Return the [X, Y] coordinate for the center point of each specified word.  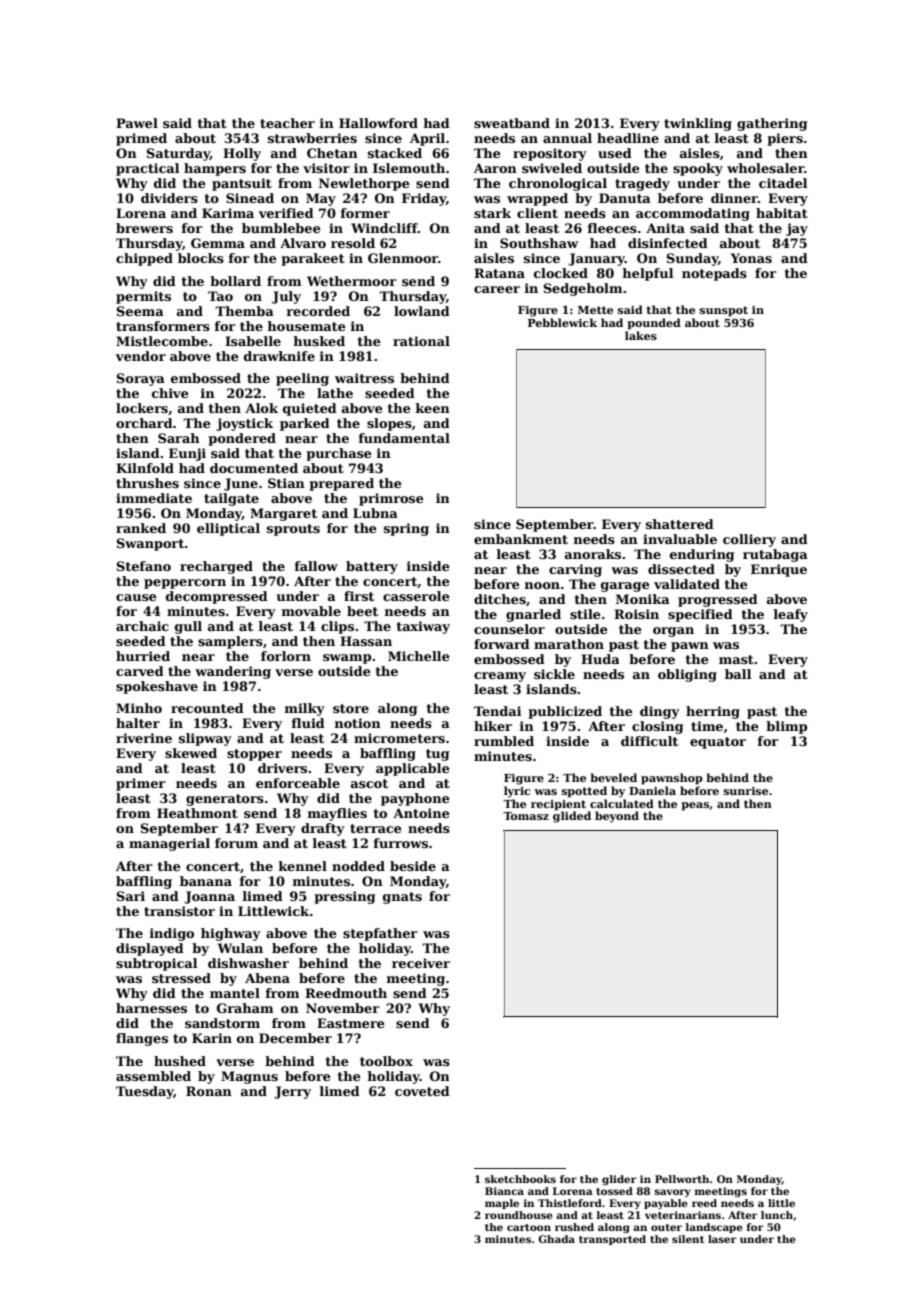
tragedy [642, 184]
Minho [139, 708]
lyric [517, 792]
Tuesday [145, 1092]
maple [502, 1204]
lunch [777, 1215]
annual [567, 138]
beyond [617, 817]
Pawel [137, 123]
